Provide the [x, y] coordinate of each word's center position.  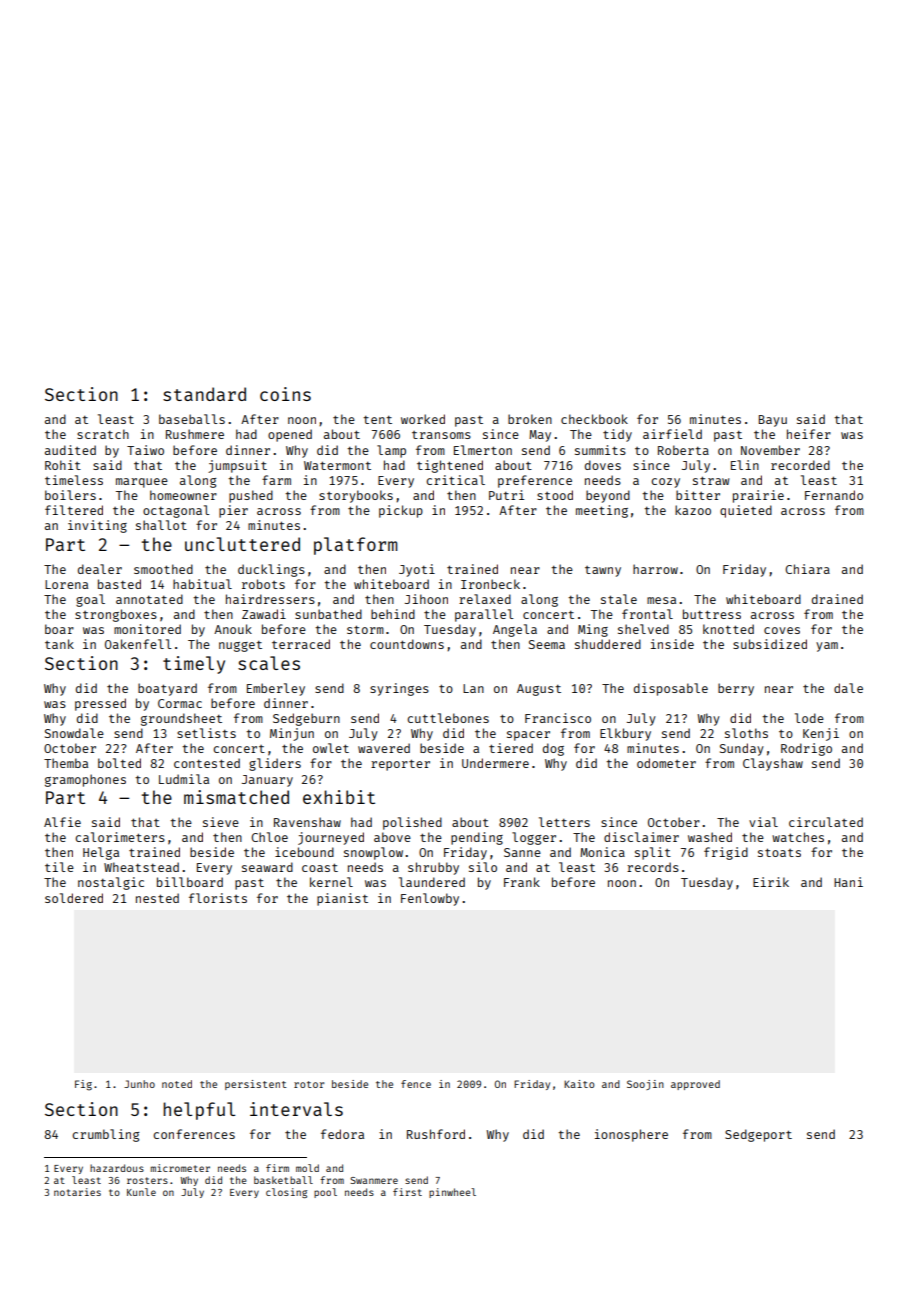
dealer [100, 569]
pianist [342, 899]
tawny [603, 571]
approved [695, 1085]
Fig [83, 1085]
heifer [809, 434]
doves [603, 465]
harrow [655, 569]
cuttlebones [448, 718]
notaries [77, 1192]
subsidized [770, 644]
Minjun [292, 734]
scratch [103, 434]
